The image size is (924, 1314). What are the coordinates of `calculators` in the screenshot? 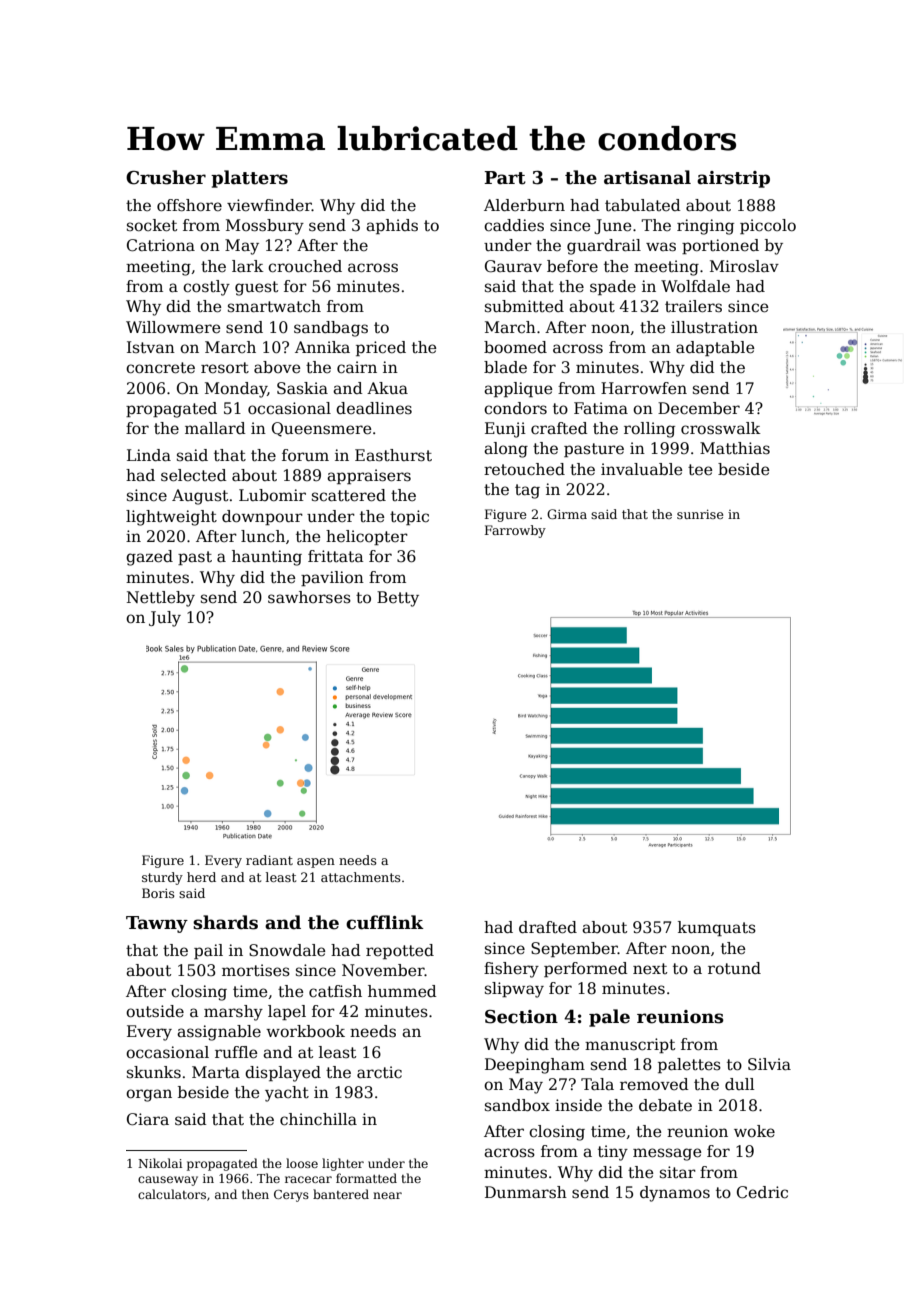 It's located at (172, 1194).
